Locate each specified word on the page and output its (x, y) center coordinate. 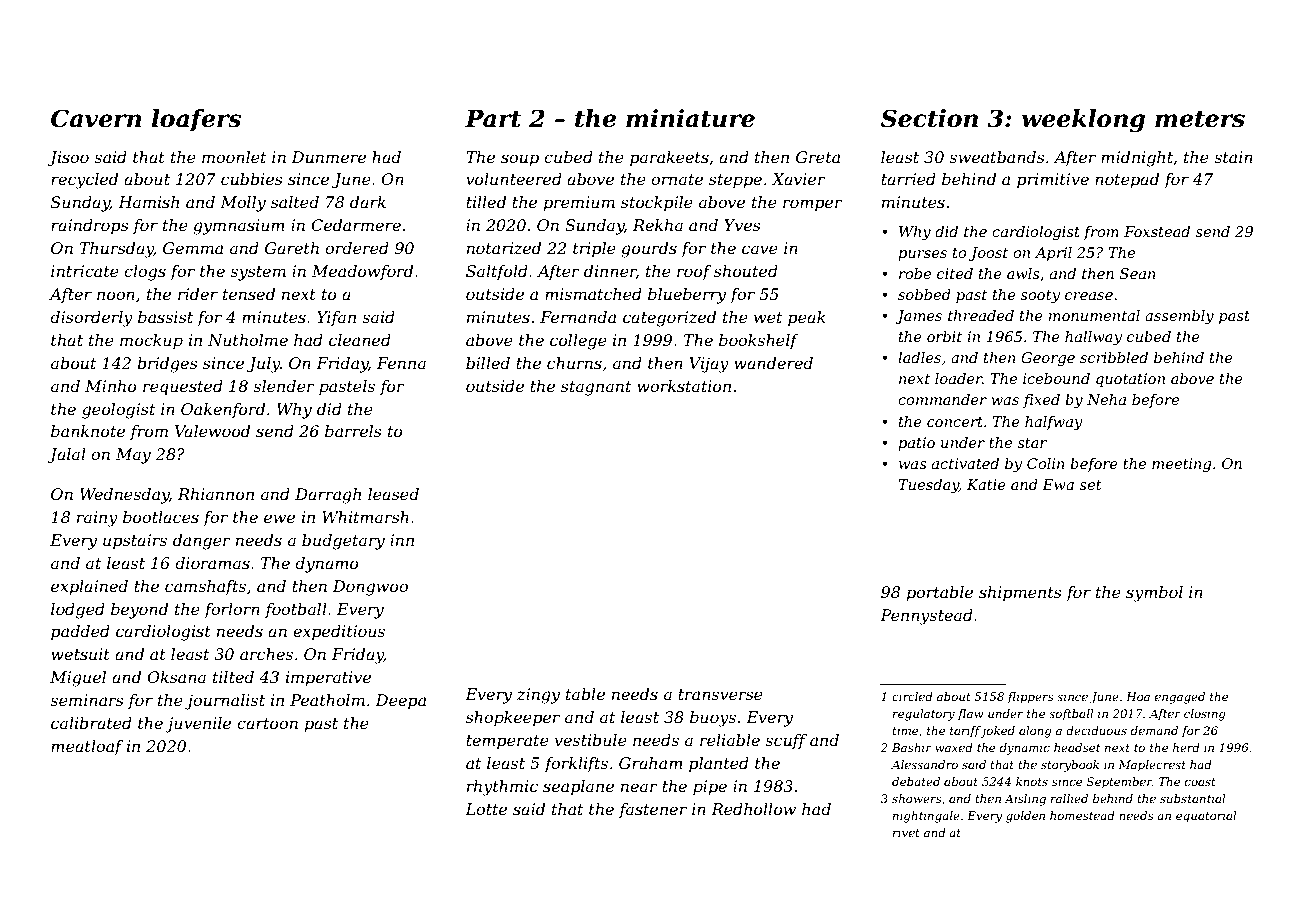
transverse (720, 694)
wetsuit (80, 654)
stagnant (596, 388)
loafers (196, 120)
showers (917, 798)
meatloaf (87, 748)
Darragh (328, 496)
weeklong (1083, 120)
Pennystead (926, 617)
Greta (818, 157)
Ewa (1058, 484)
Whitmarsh (365, 517)
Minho (111, 386)
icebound (1056, 378)
